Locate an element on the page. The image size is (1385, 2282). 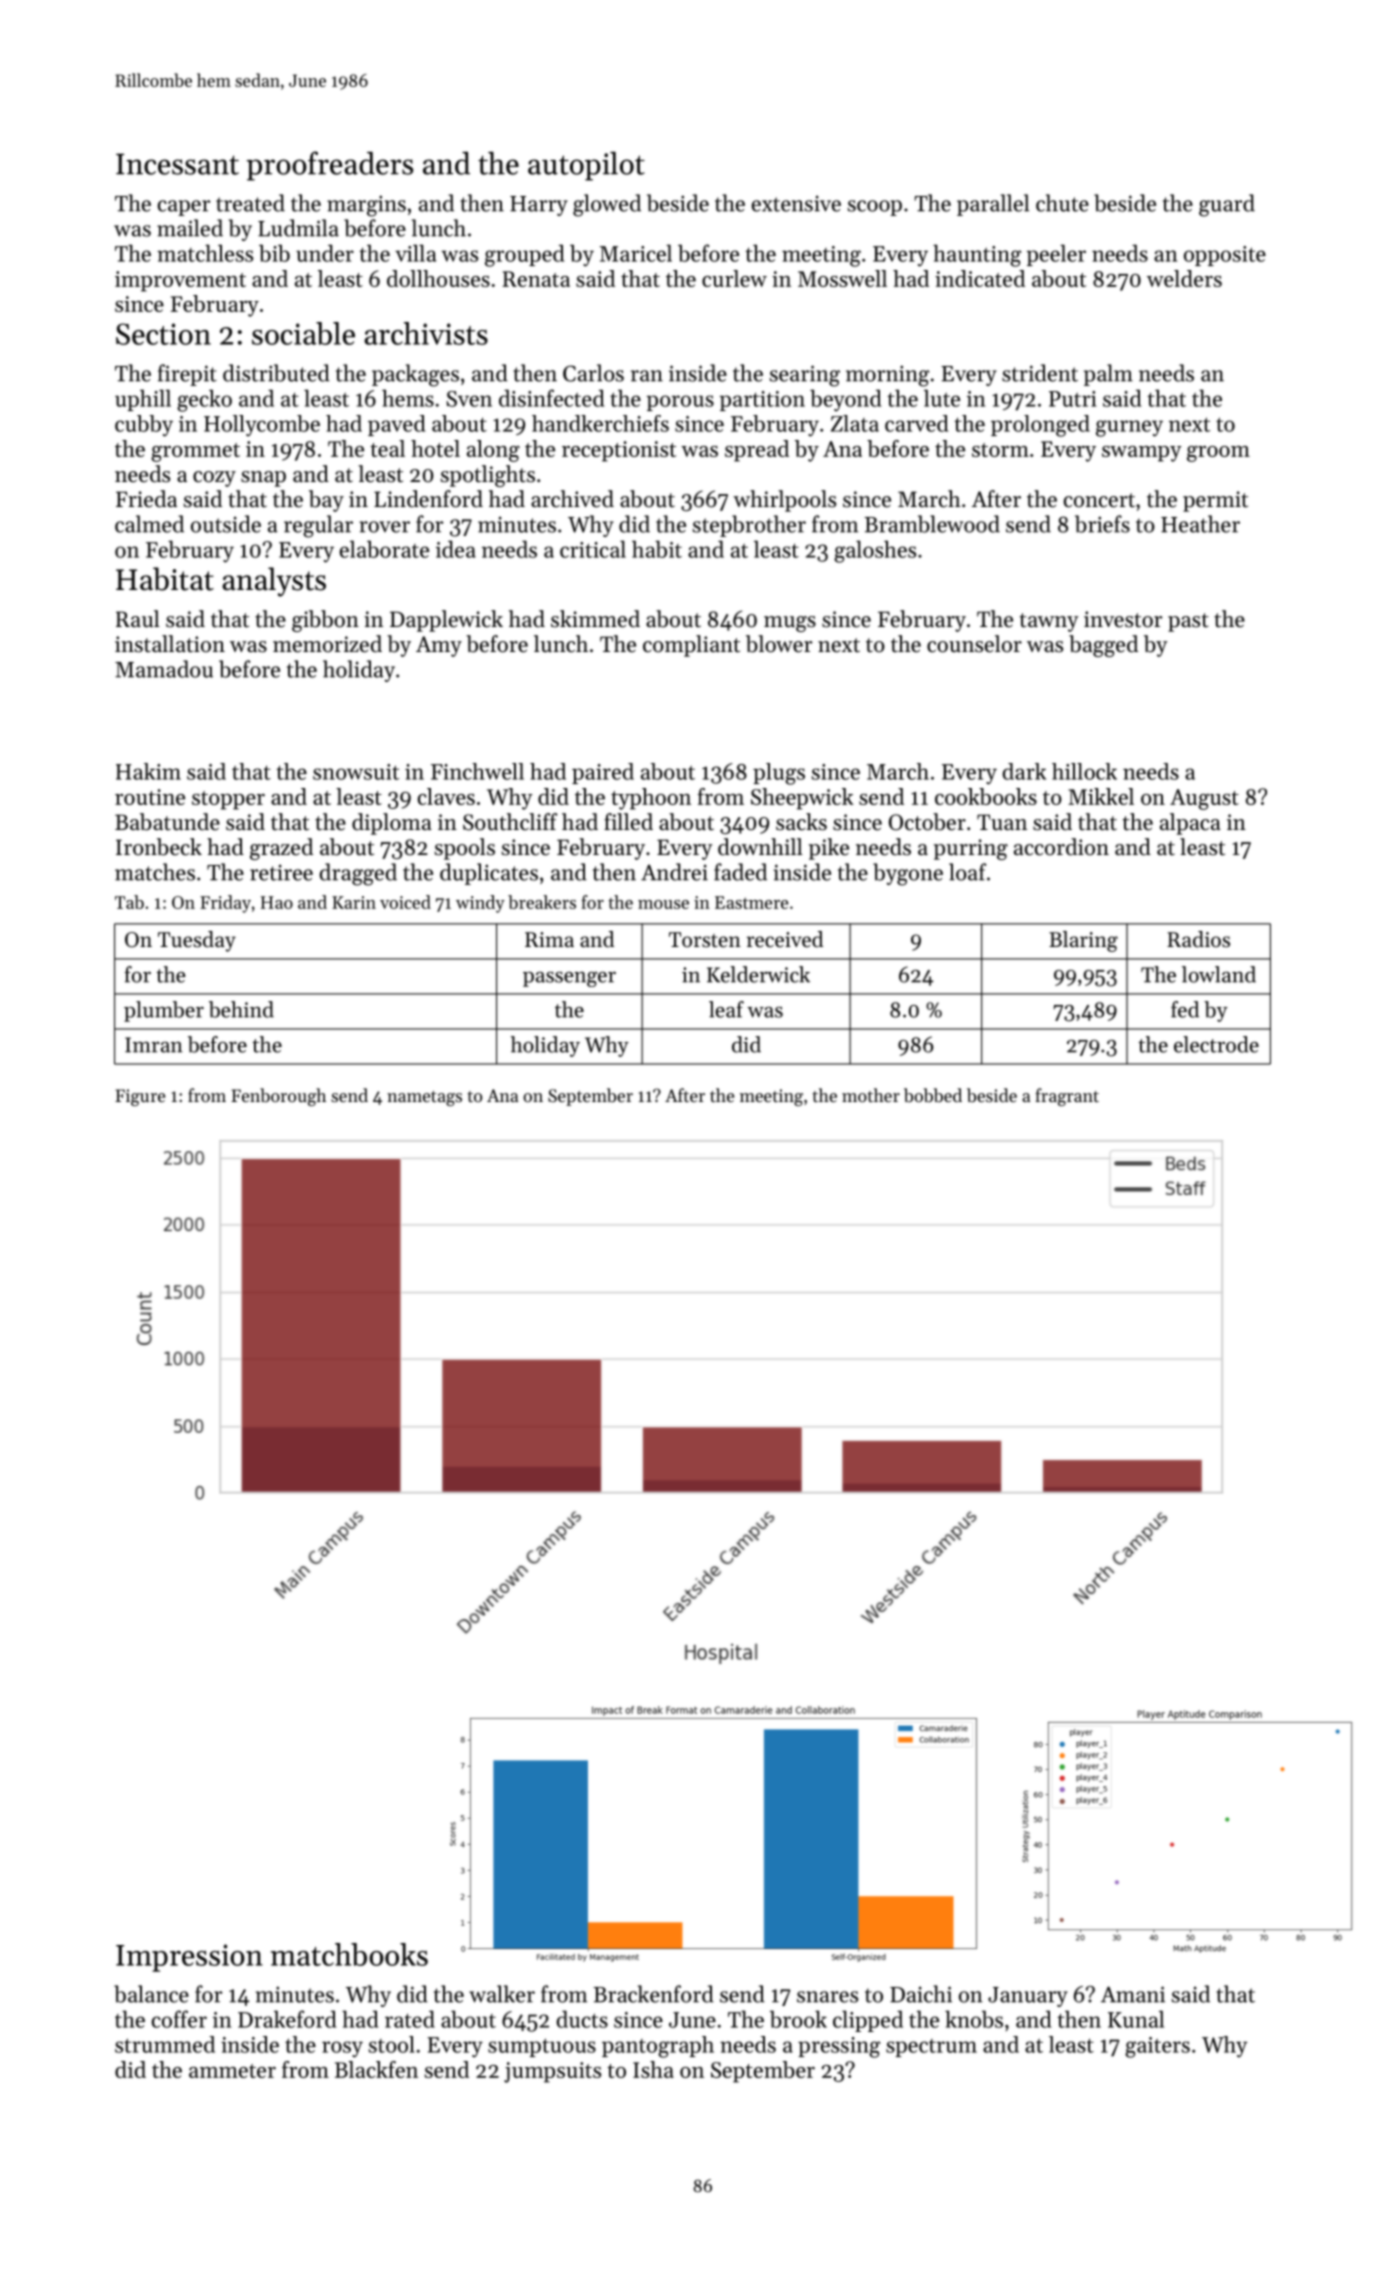
Sheepwick is located at coordinates (802, 799).
